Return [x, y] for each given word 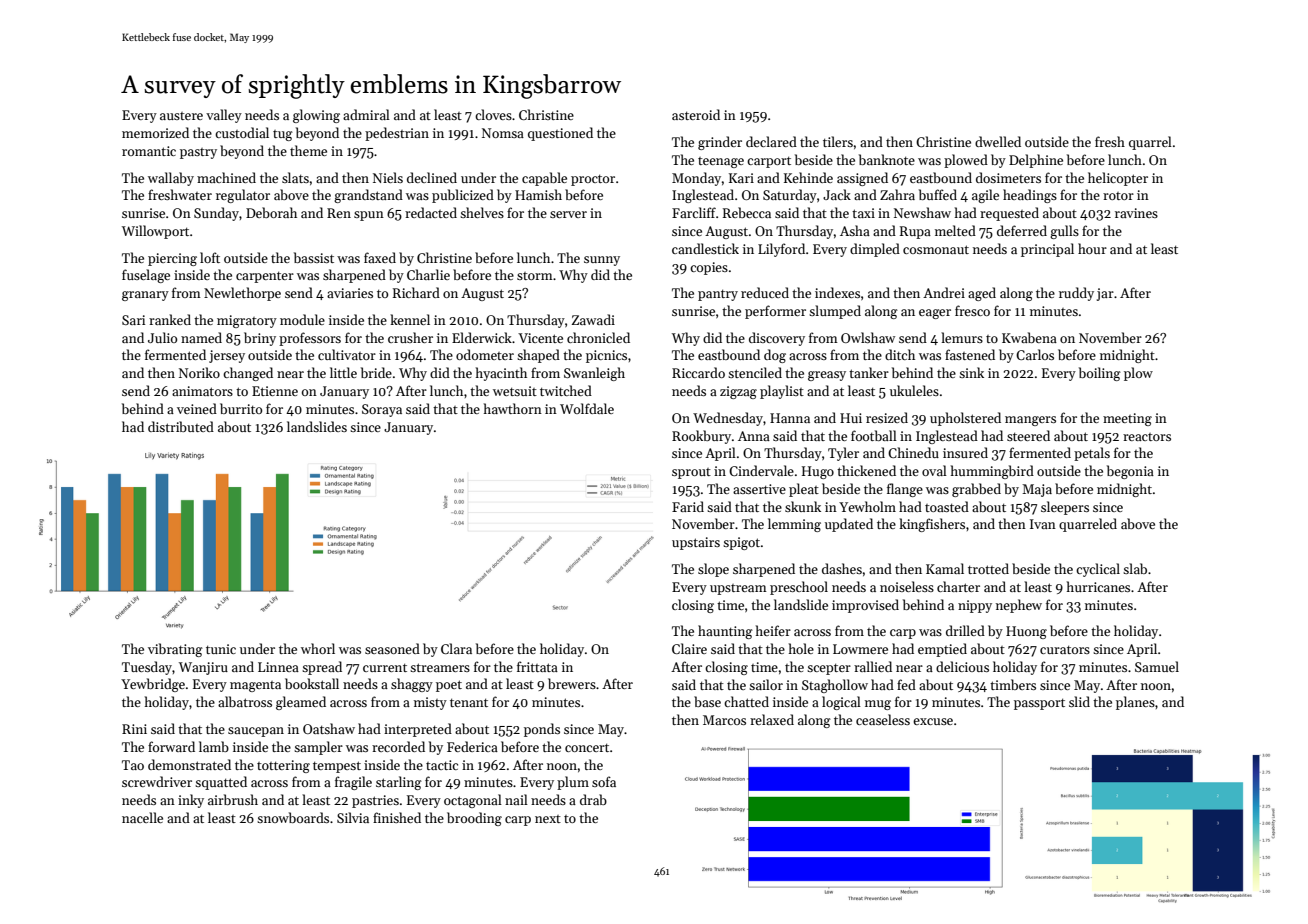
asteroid [696, 114]
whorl [318, 648]
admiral [366, 114]
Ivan [1043, 524]
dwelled [998, 141]
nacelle [142, 817]
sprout [691, 473]
